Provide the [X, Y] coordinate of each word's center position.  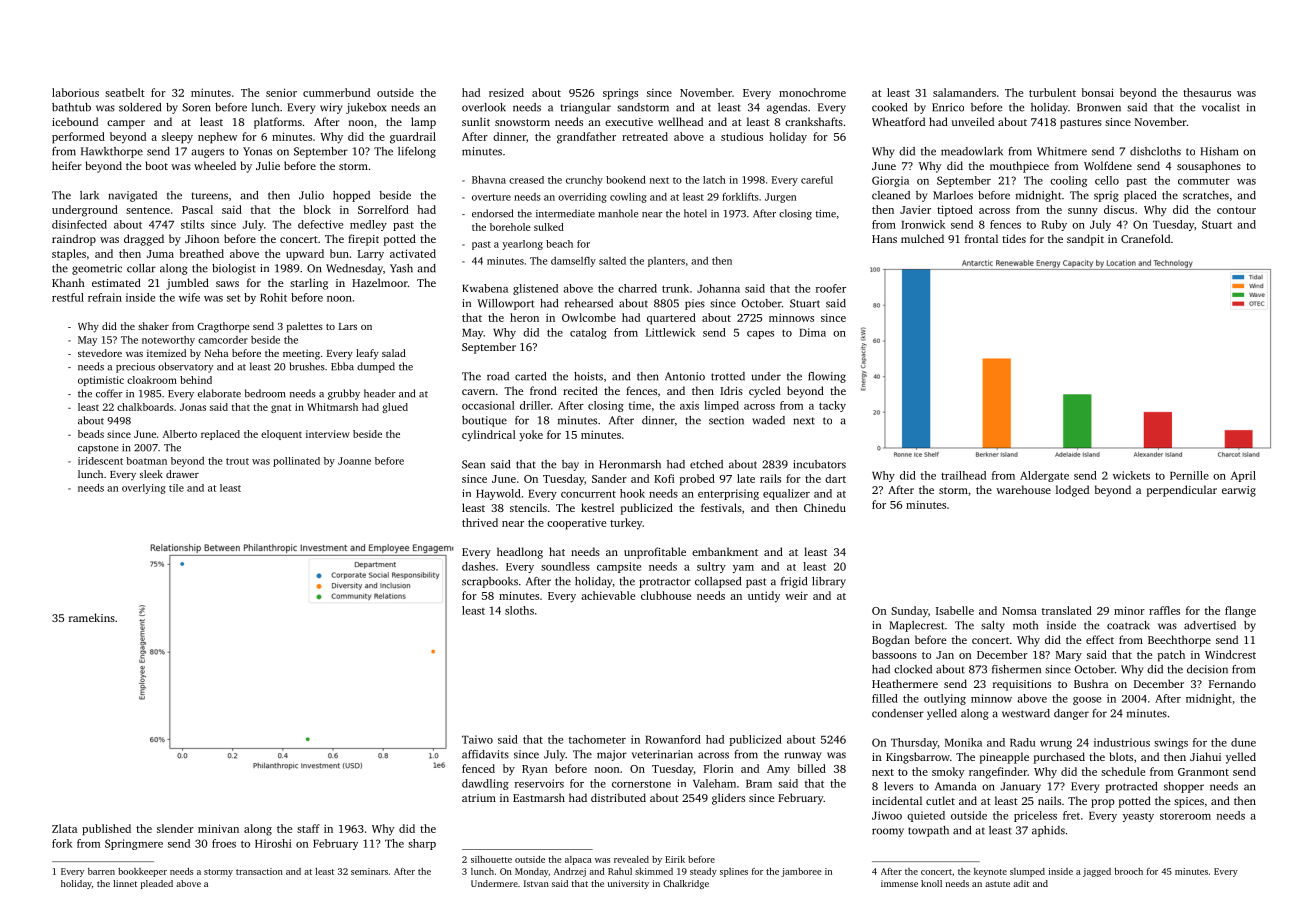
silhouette [491, 859]
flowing [827, 377]
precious [135, 368]
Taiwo [477, 739]
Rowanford [673, 739]
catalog [588, 333]
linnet [125, 883]
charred [637, 288]
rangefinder [998, 773]
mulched [922, 238]
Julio [311, 195]
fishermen [1016, 669]
